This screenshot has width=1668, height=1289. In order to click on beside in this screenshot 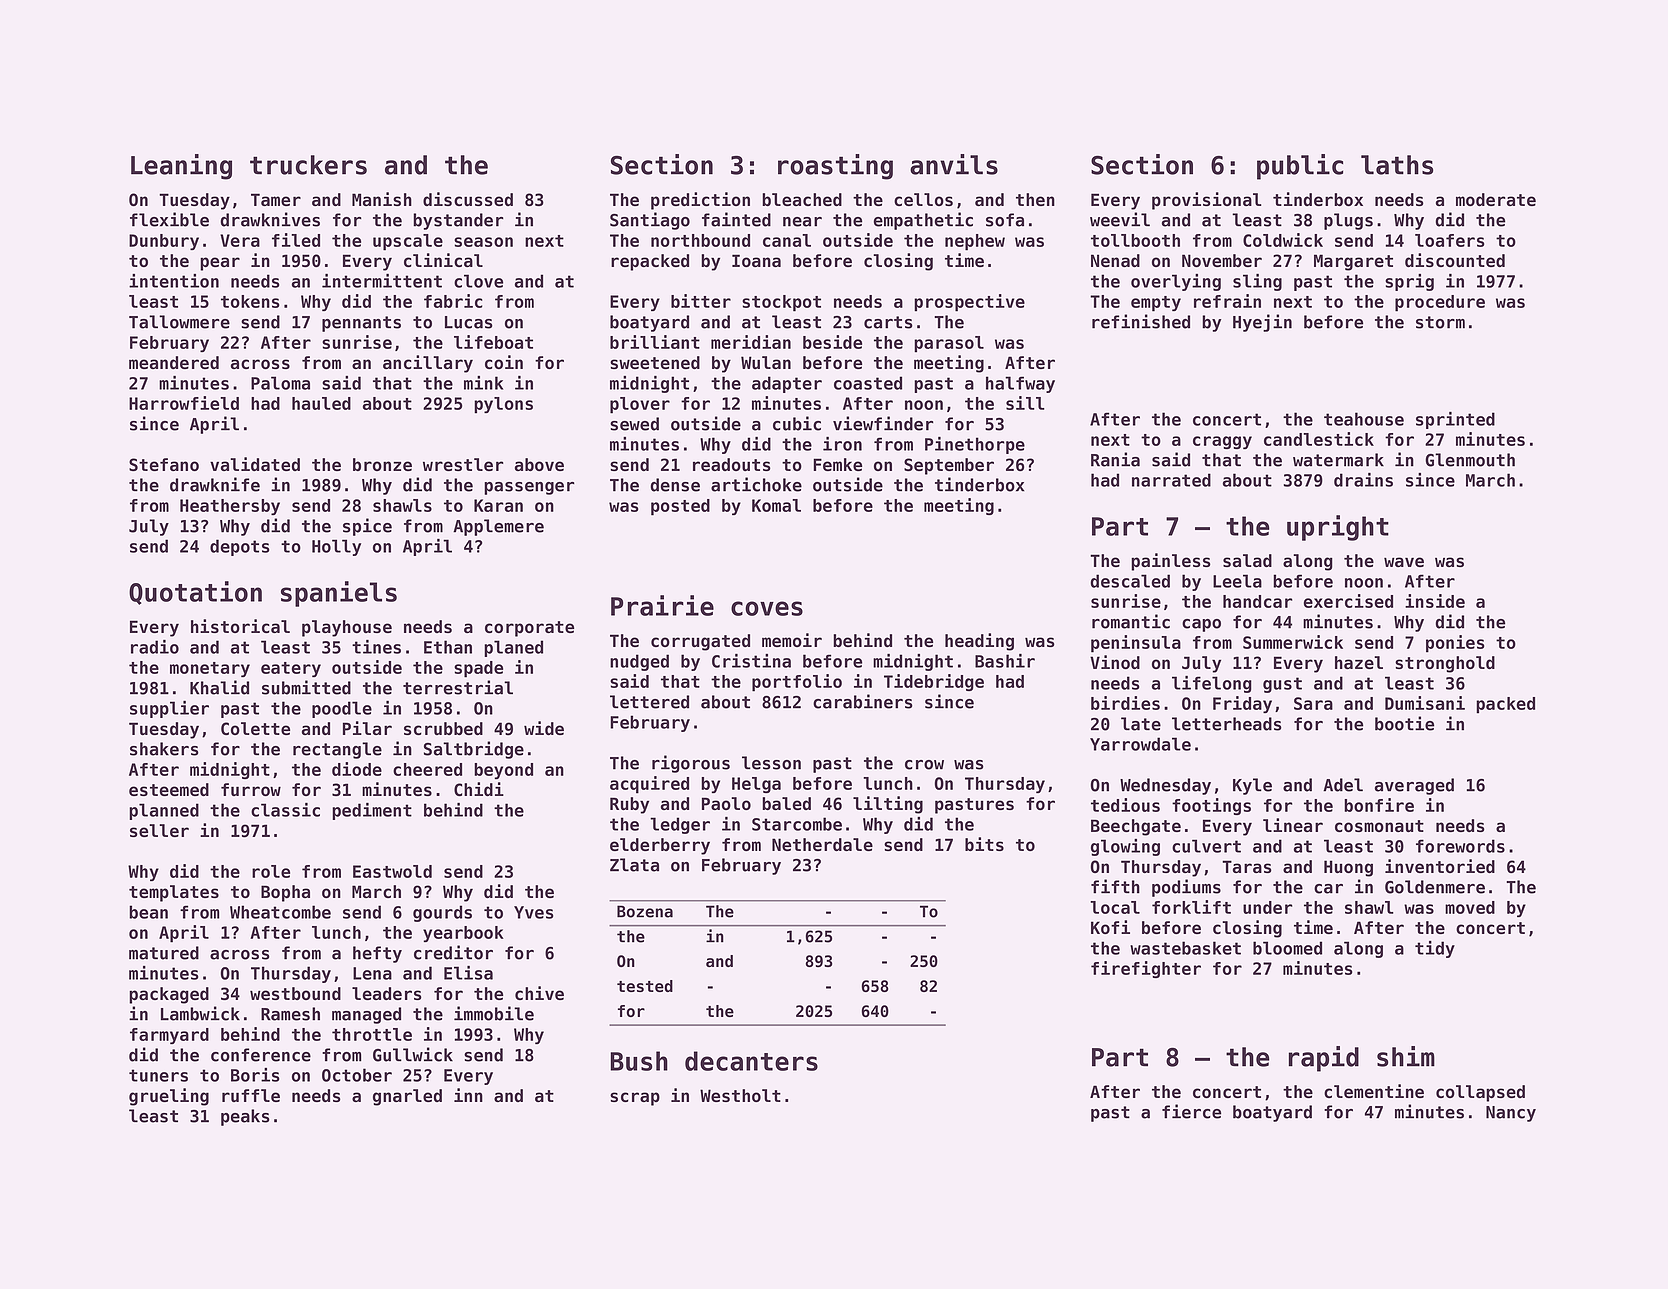, I will do `click(832, 342)`.
